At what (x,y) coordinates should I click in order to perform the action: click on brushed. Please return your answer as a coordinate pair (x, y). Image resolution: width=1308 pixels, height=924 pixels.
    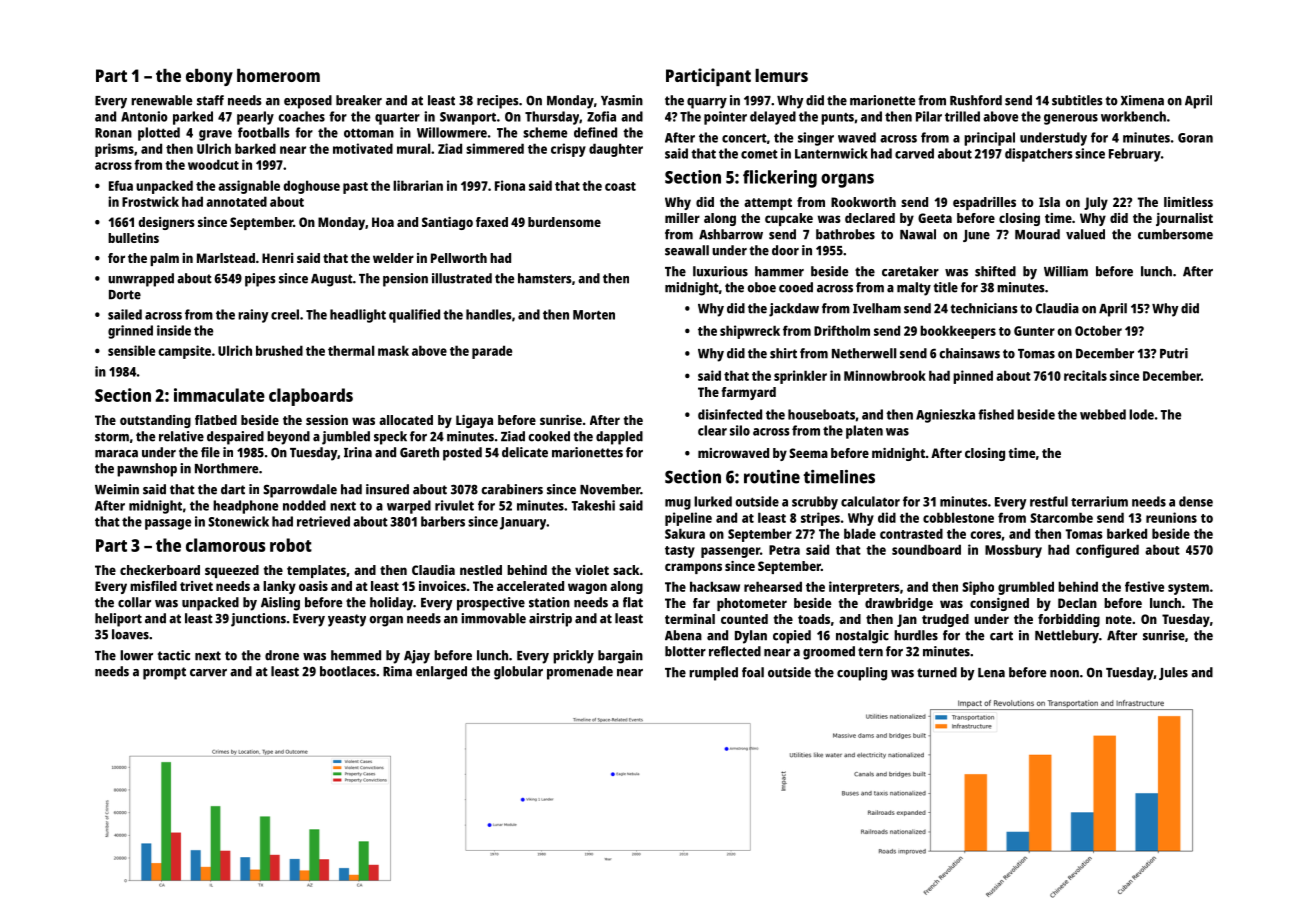
    Looking at the image, I should click on (279, 350).
